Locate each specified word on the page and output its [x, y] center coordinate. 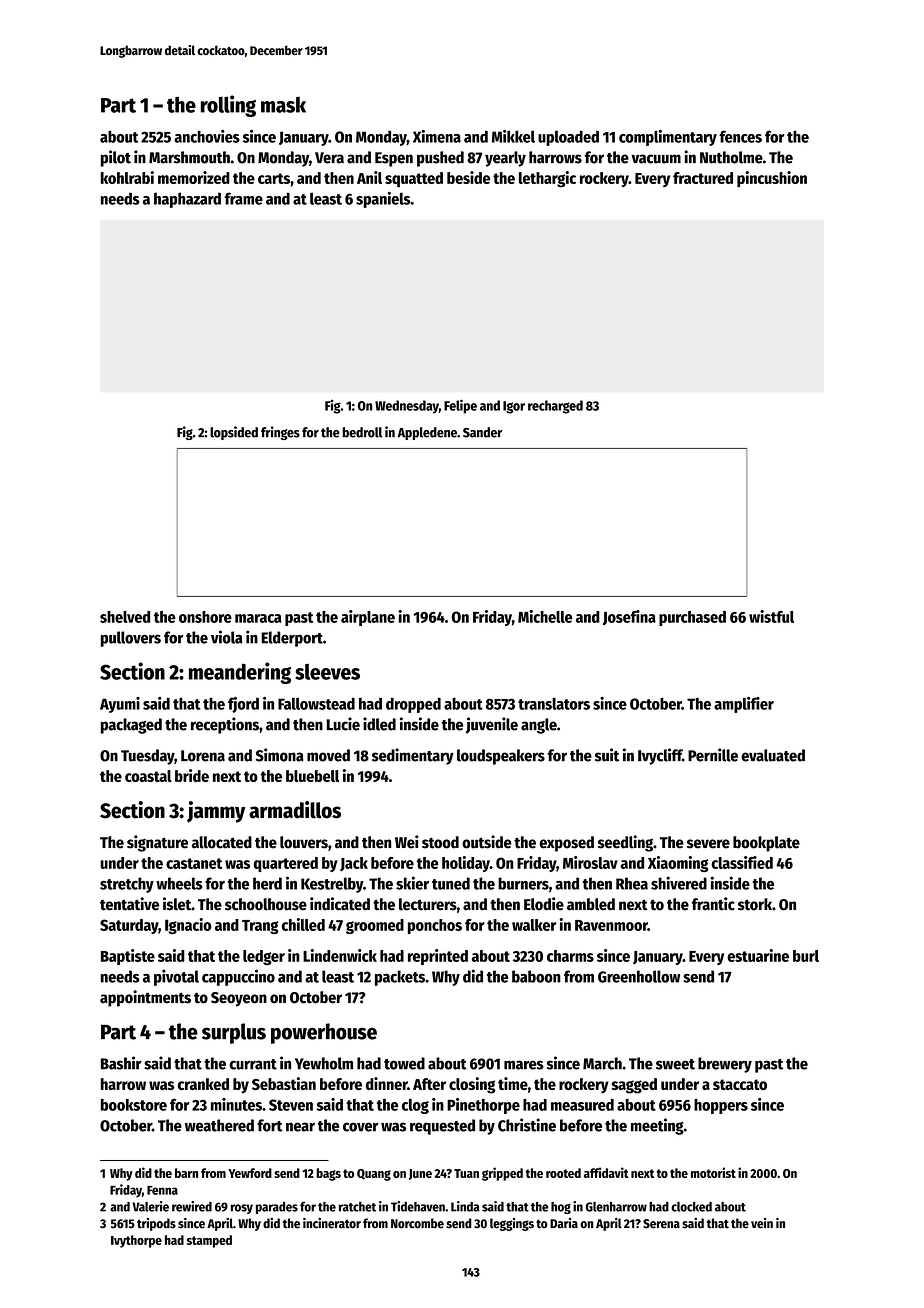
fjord [243, 705]
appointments [145, 998]
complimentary [668, 138]
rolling [228, 106]
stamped [209, 1241]
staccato [740, 1084]
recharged [555, 407]
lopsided [234, 433]
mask [283, 105]
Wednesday [407, 407]
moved [328, 755]
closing [472, 1085]
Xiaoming [678, 864]
